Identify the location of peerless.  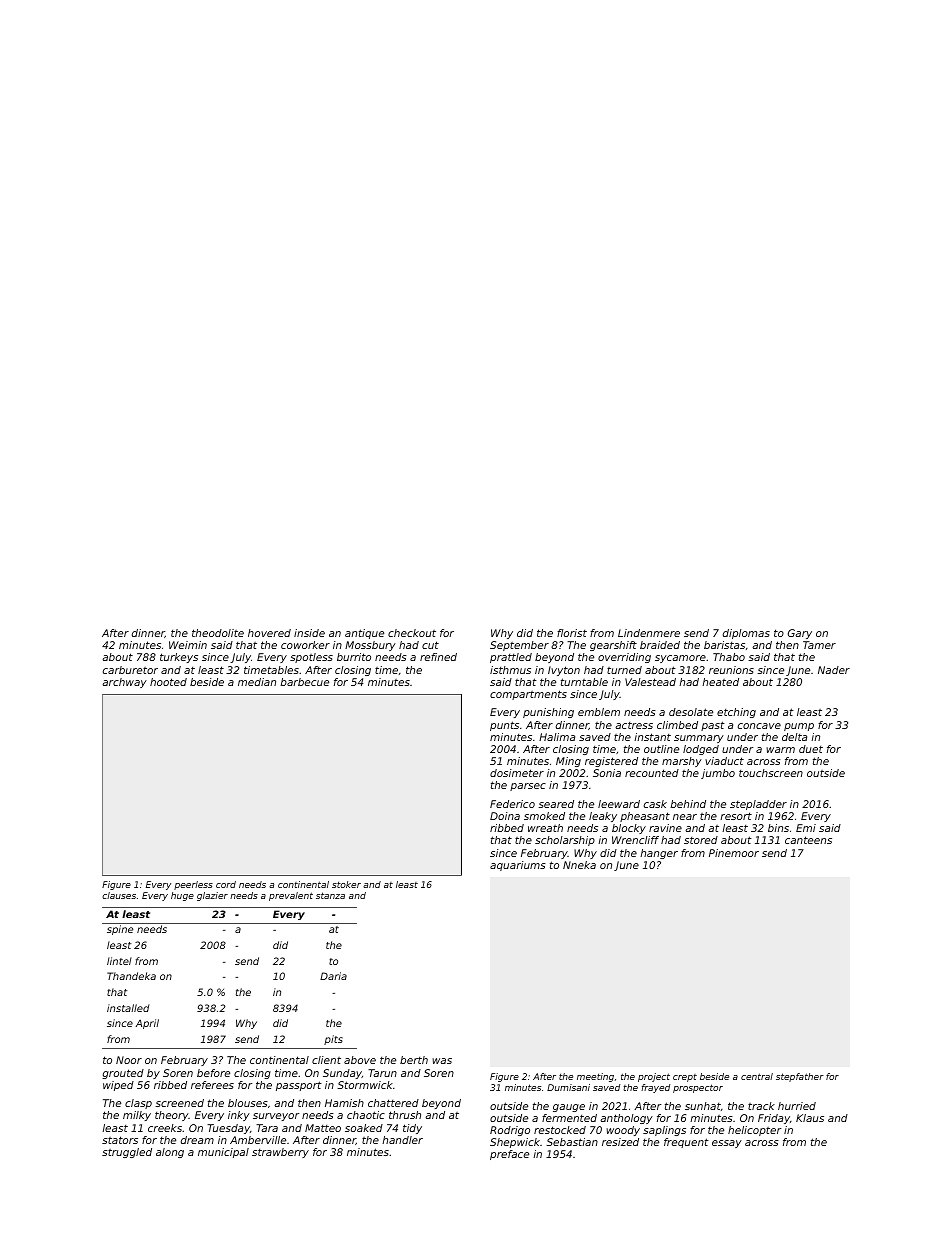
(193, 885).
